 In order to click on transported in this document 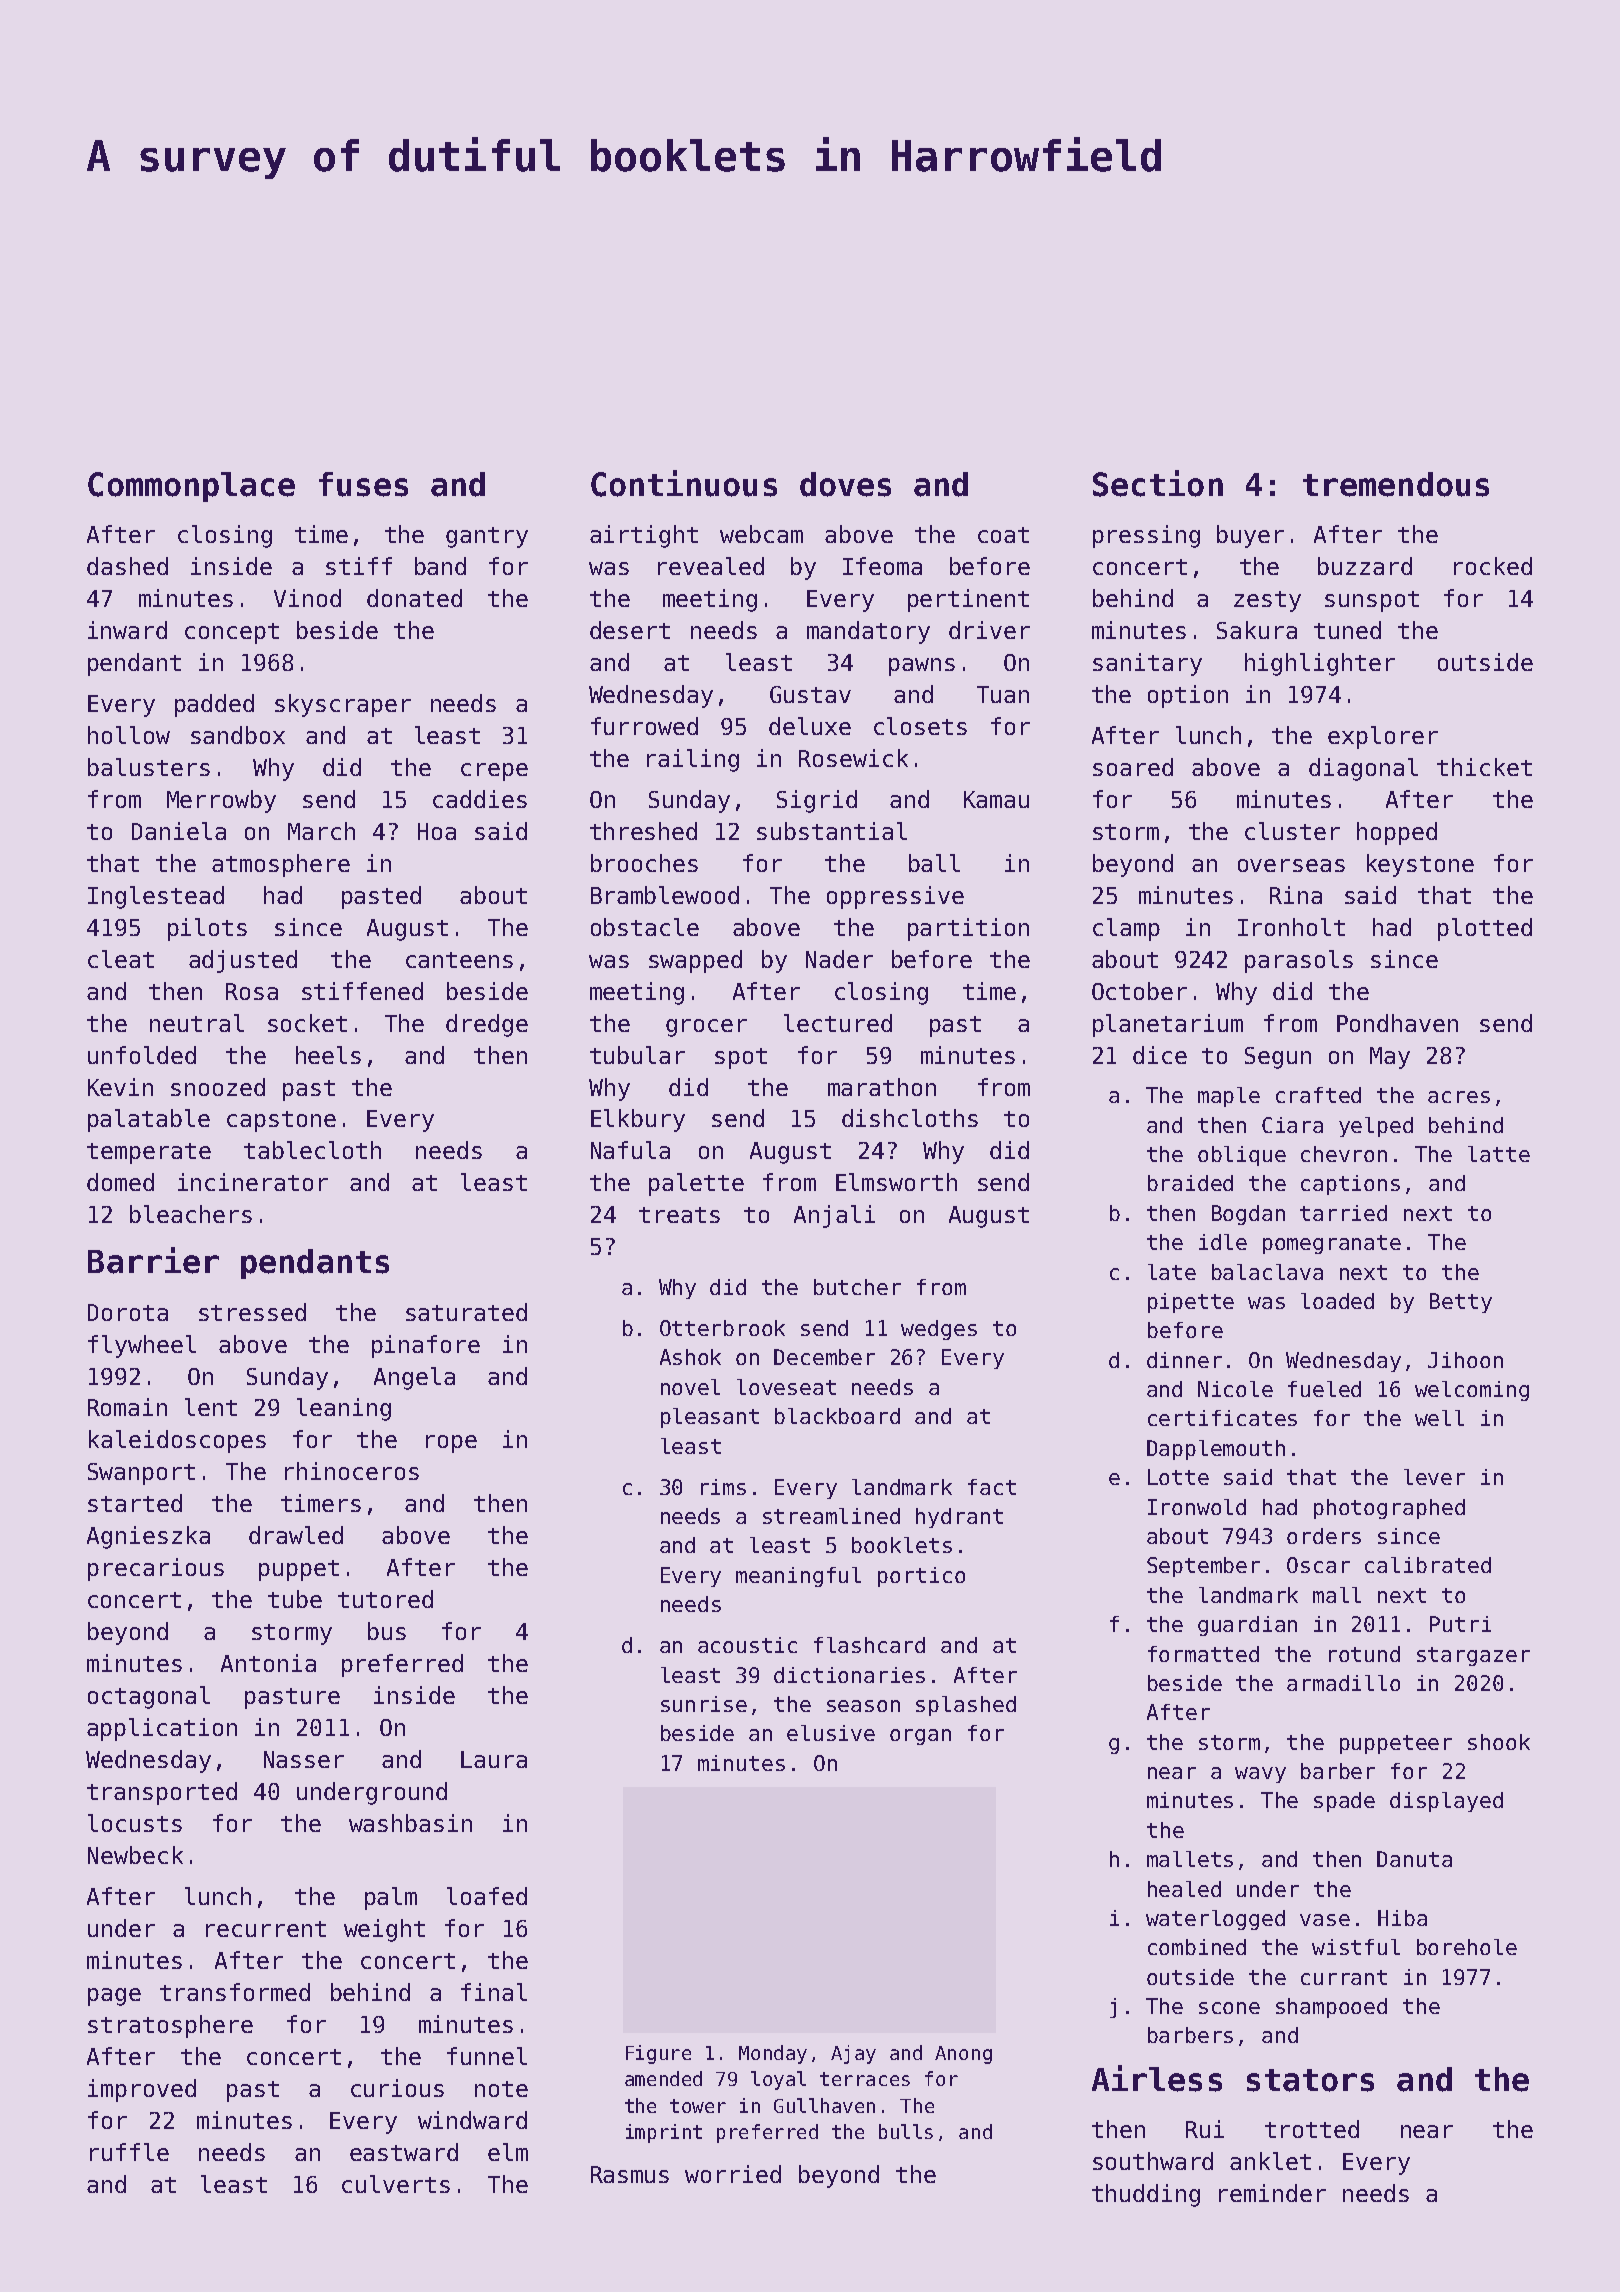, I will do `click(162, 1793)`.
